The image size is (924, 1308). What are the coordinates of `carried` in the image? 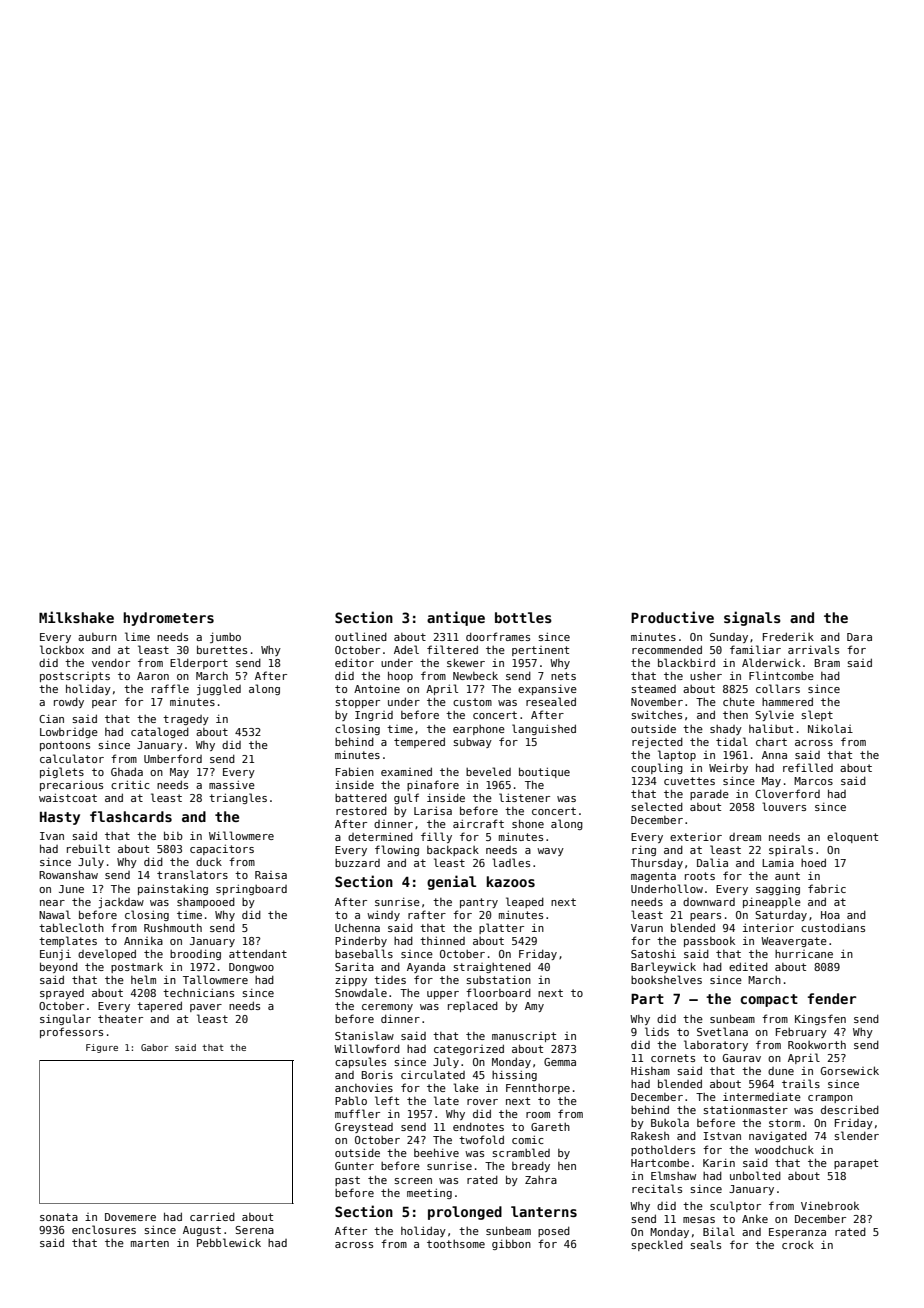 It's located at (212, 1216).
